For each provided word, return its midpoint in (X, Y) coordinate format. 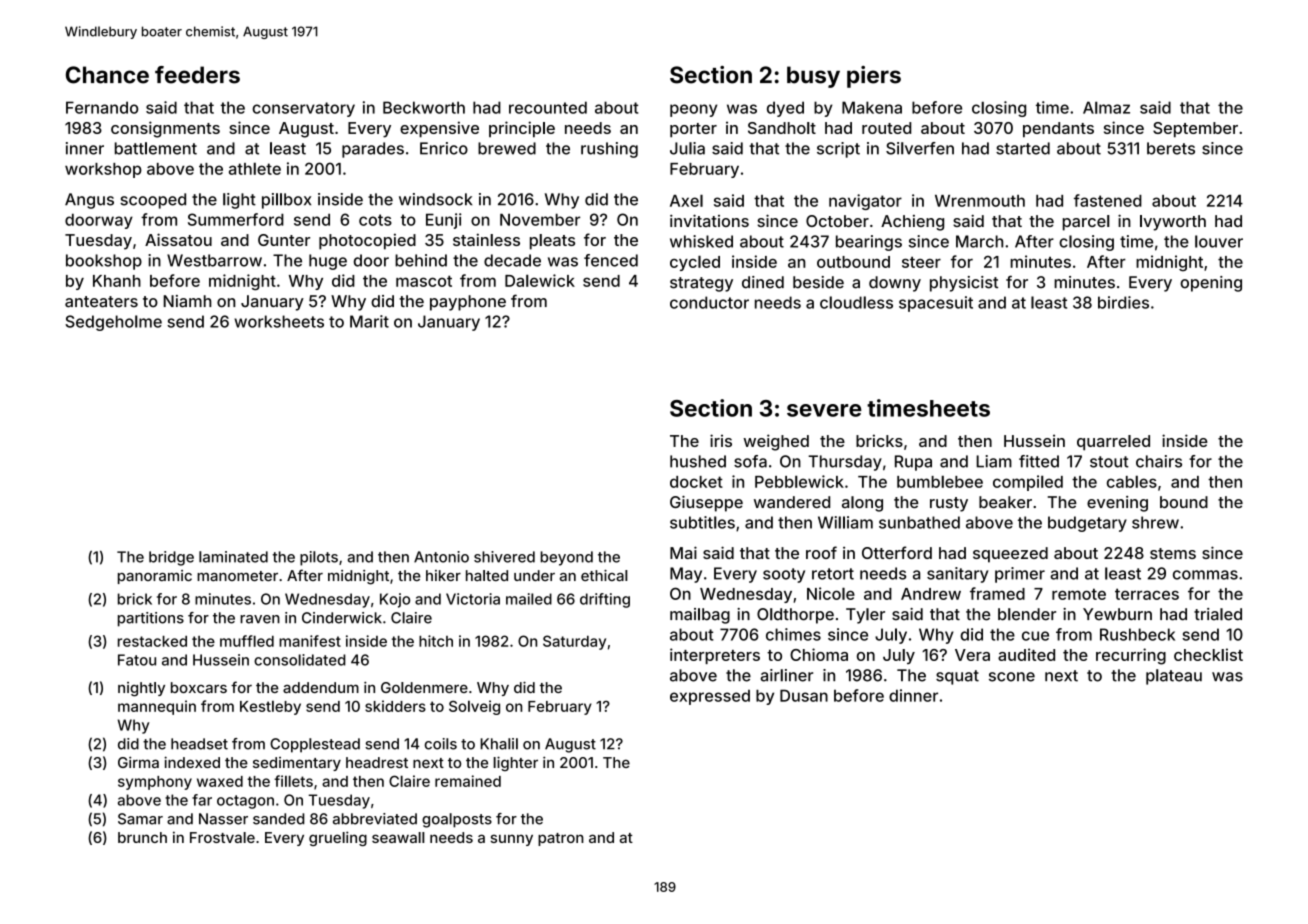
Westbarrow (214, 260)
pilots (319, 558)
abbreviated (375, 819)
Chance (107, 75)
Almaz (1106, 107)
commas (1205, 575)
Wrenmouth (980, 201)
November (540, 219)
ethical (604, 575)
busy (813, 77)
